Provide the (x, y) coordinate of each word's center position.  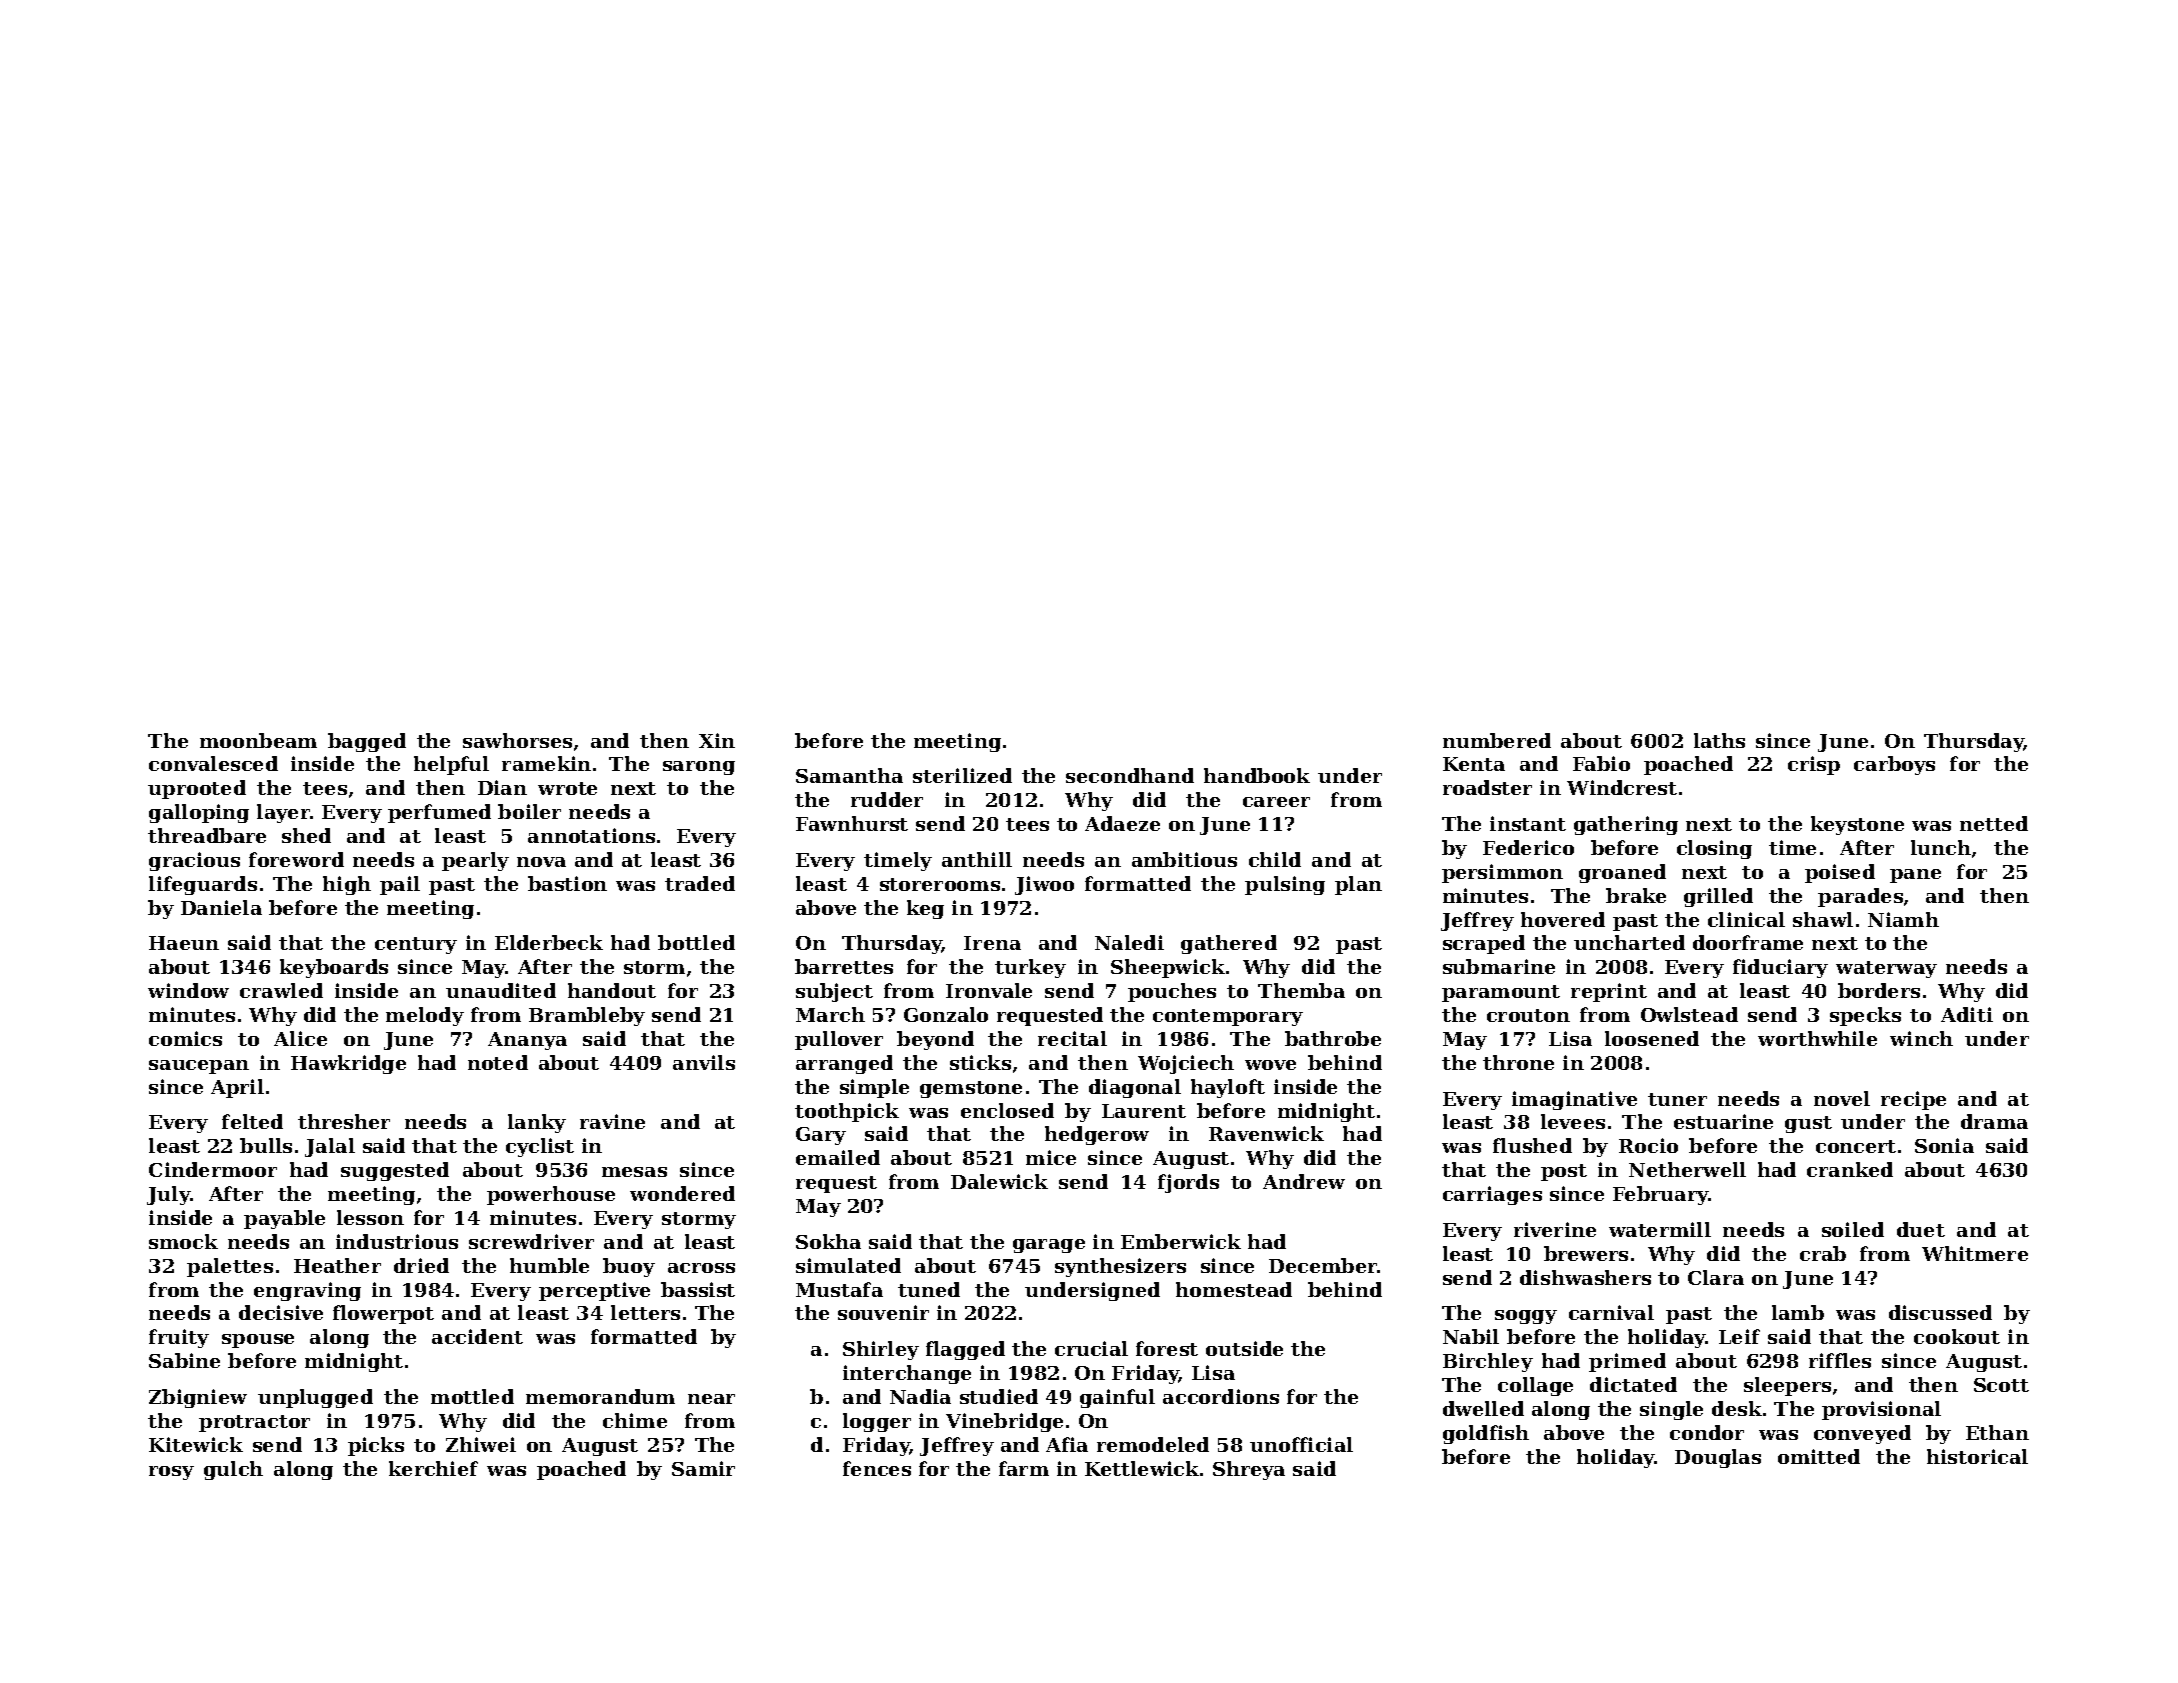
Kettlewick (1142, 1468)
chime (635, 1420)
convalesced (213, 763)
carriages (1492, 1195)
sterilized (962, 775)
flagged (965, 1350)
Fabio (1601, 763)
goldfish (1486, 1434)
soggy (1526, 1317)
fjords (1188, 1183)
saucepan (199, 1067)
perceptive (594, 1291)
